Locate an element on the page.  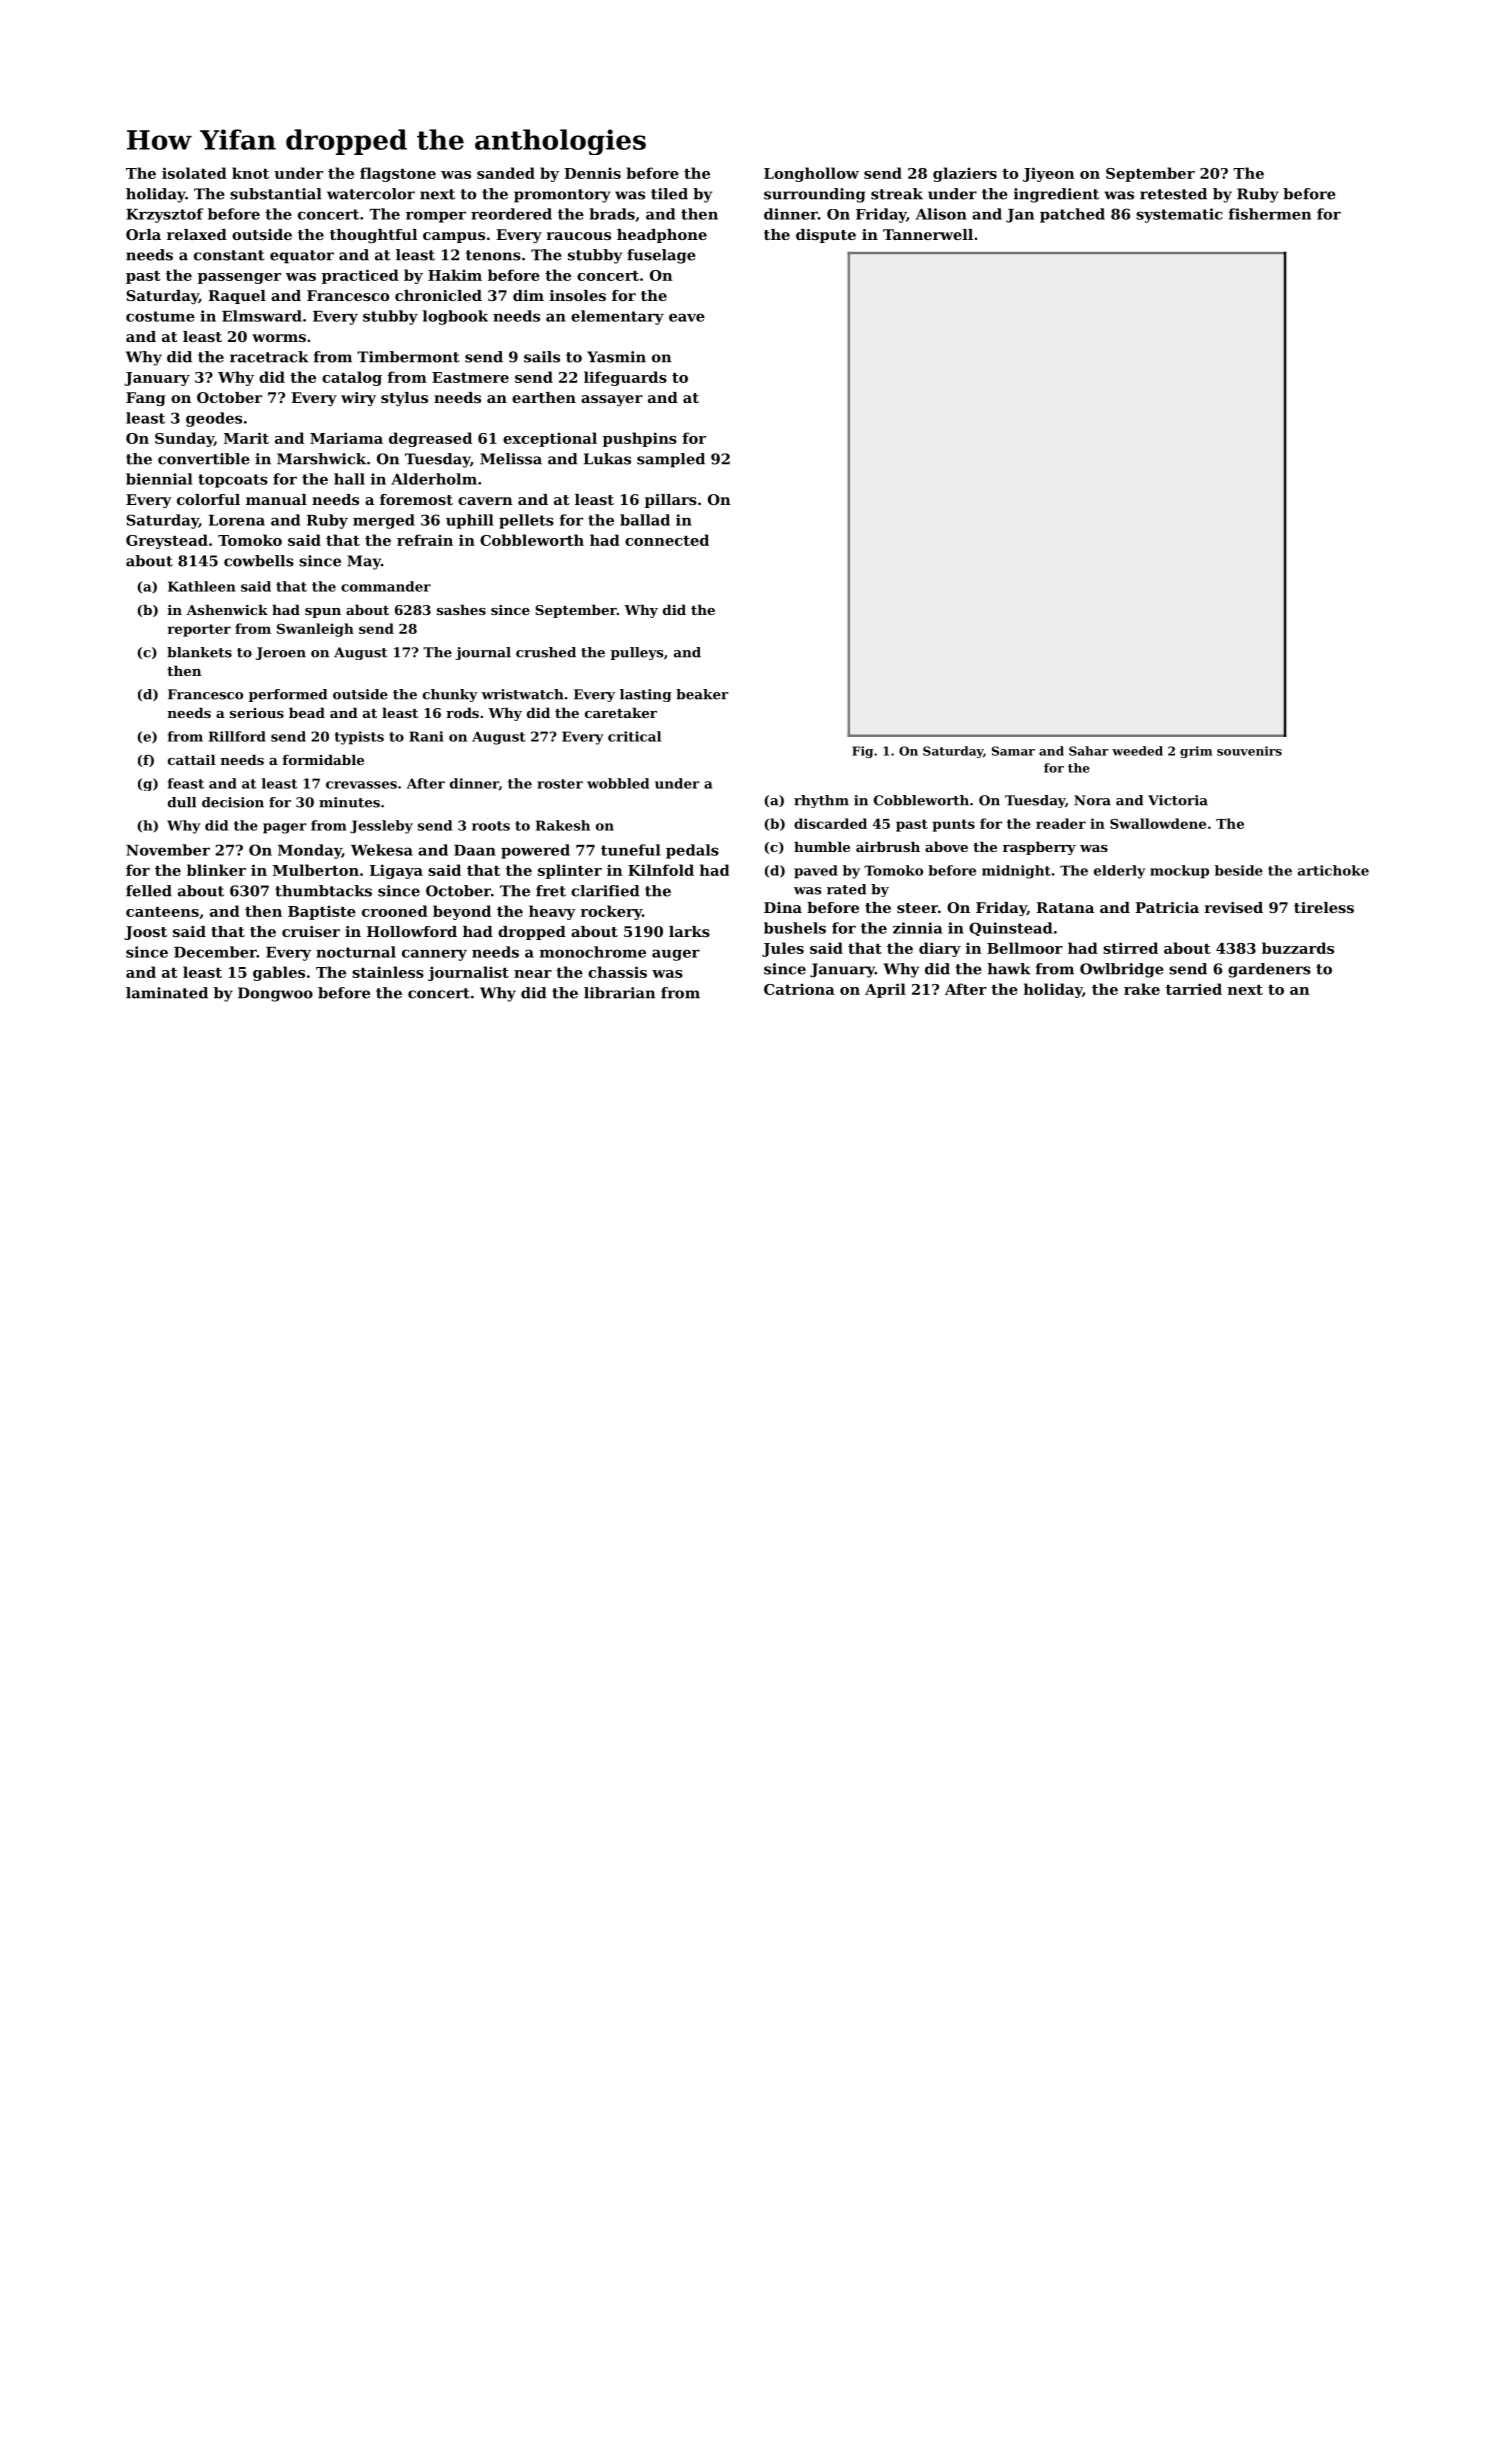
Jiyeon is located at coordinates (1048, 174).
